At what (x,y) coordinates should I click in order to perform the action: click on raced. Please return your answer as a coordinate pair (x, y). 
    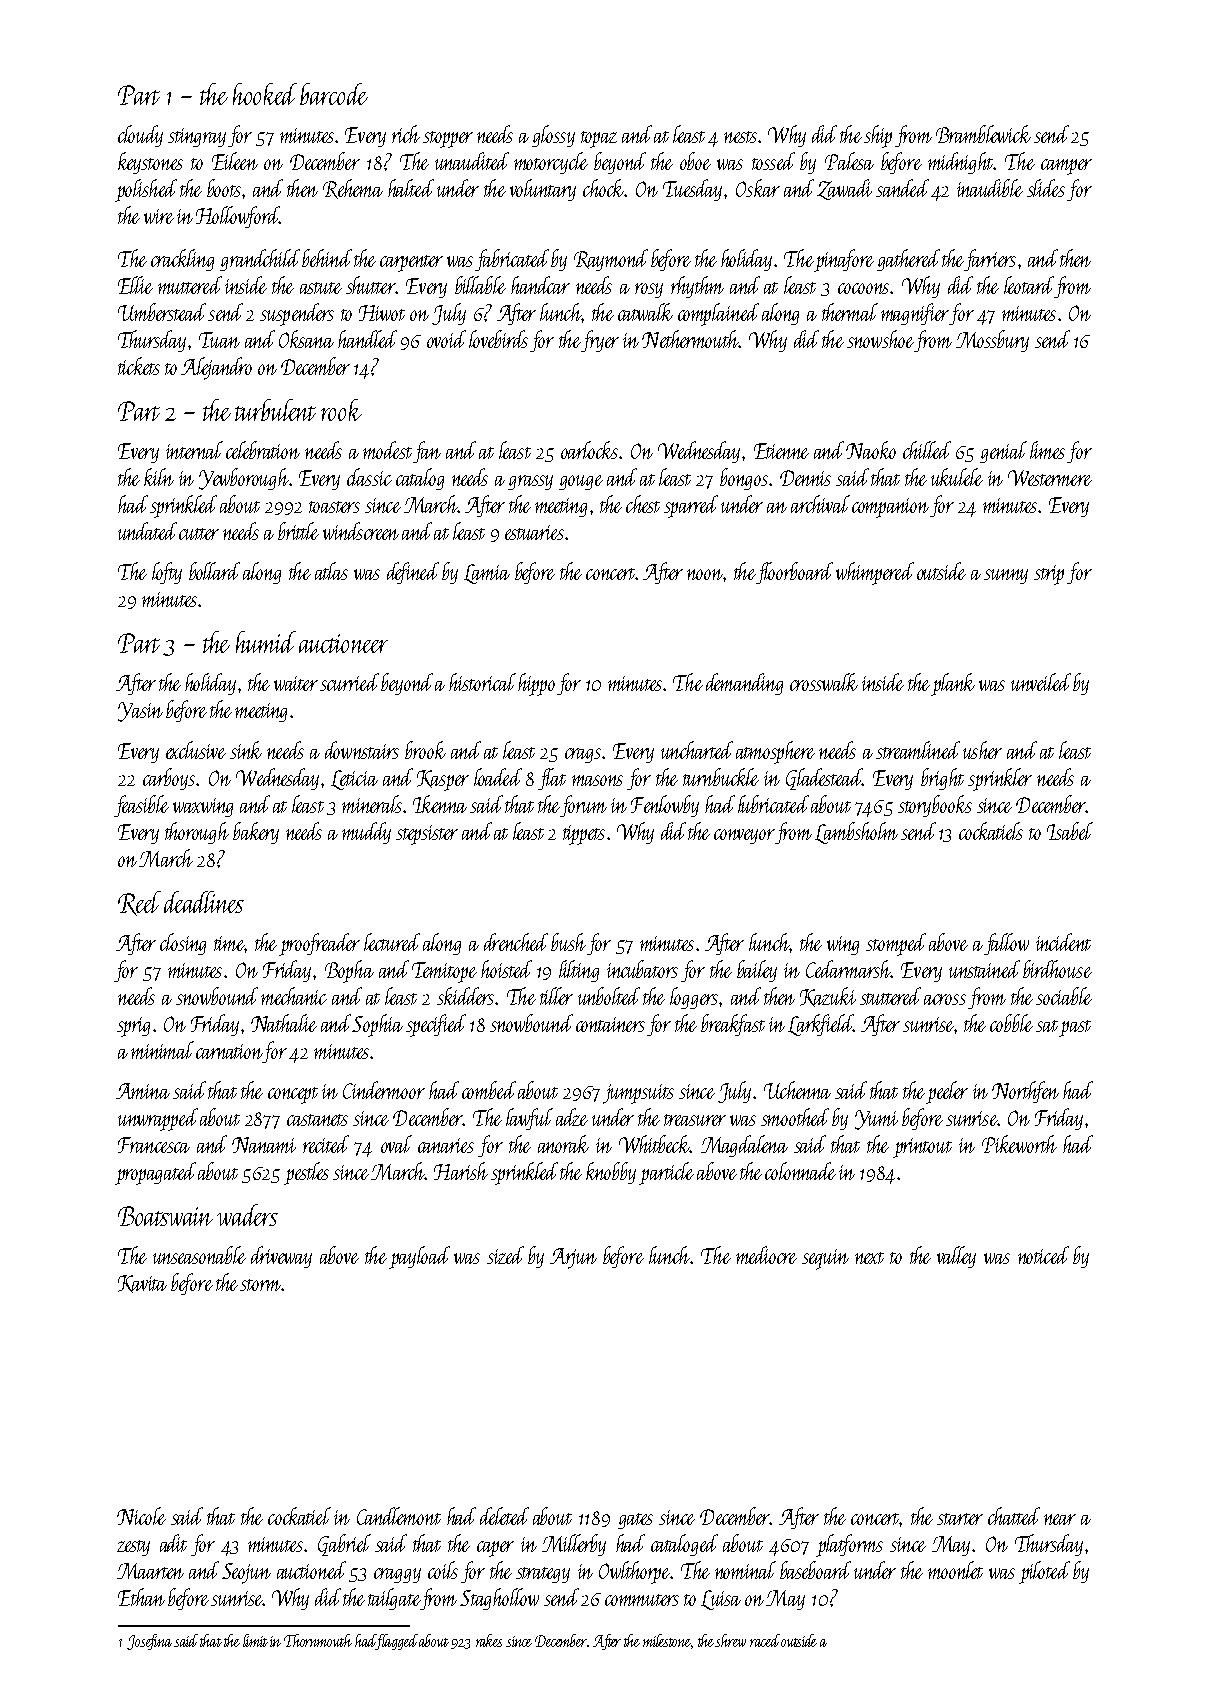
    Looking at the image, I should click on (765, 1640).
